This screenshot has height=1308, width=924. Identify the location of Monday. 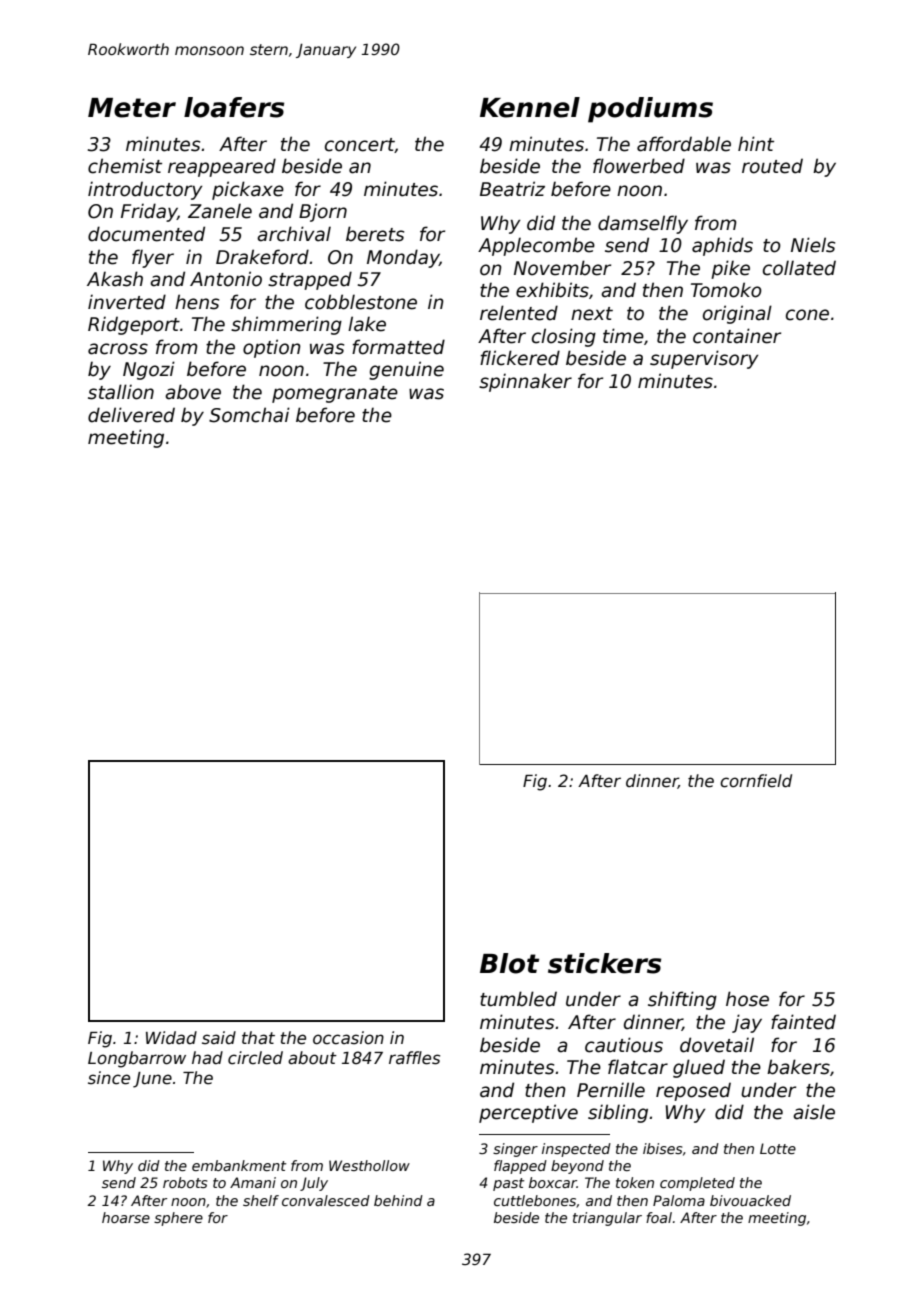
(403, 258).
